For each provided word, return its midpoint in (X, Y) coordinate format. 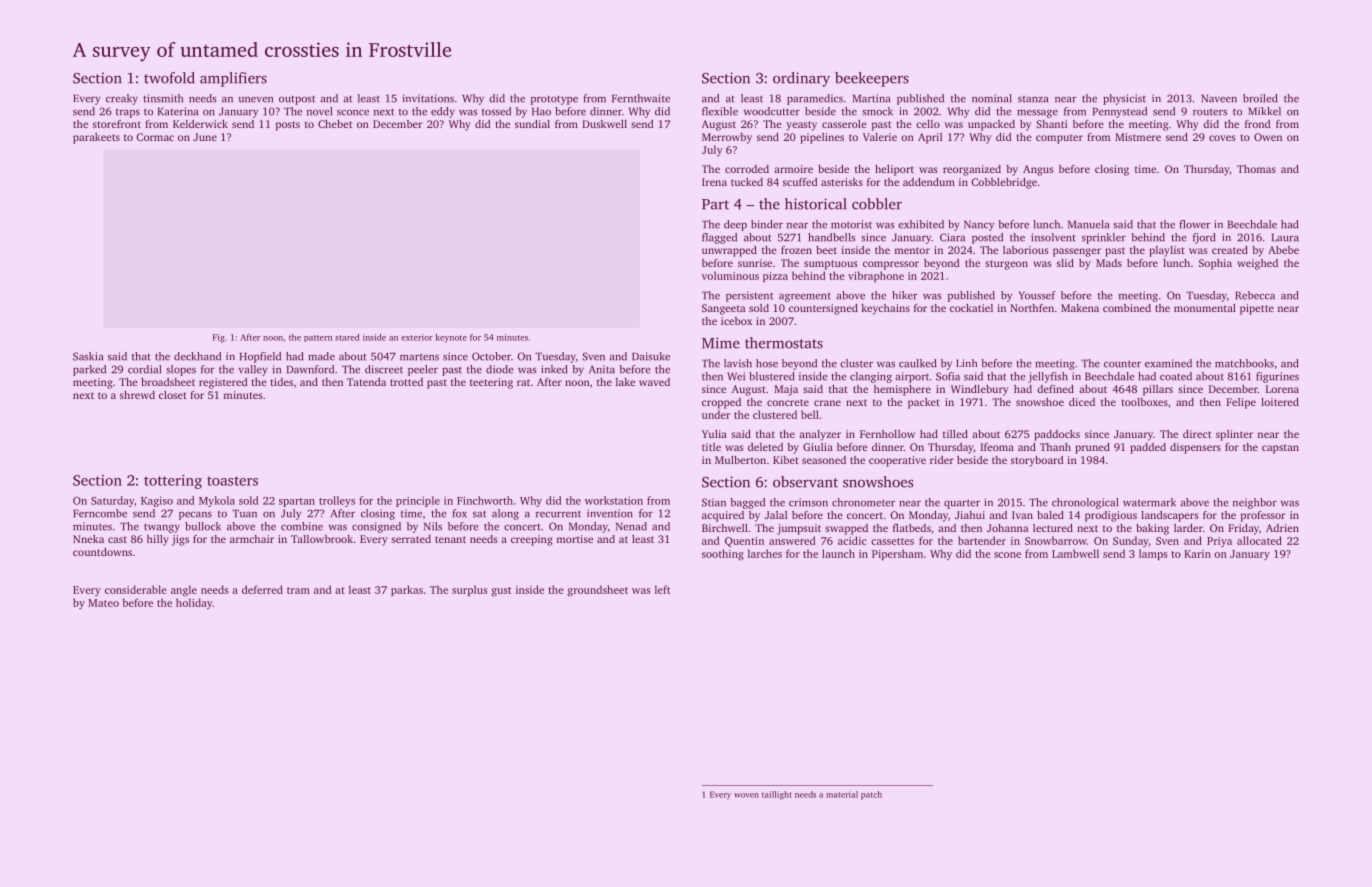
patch (871, 795)
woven (746, 795)
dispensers (1195, 448)
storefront (117, 124)
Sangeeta (723, 309)
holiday (194, 603)
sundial (532, 124)
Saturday (112, 501)
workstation (614, 500)
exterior (417, 337)
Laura (1285, 237)
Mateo (103, 603)
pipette (1257, 309)
